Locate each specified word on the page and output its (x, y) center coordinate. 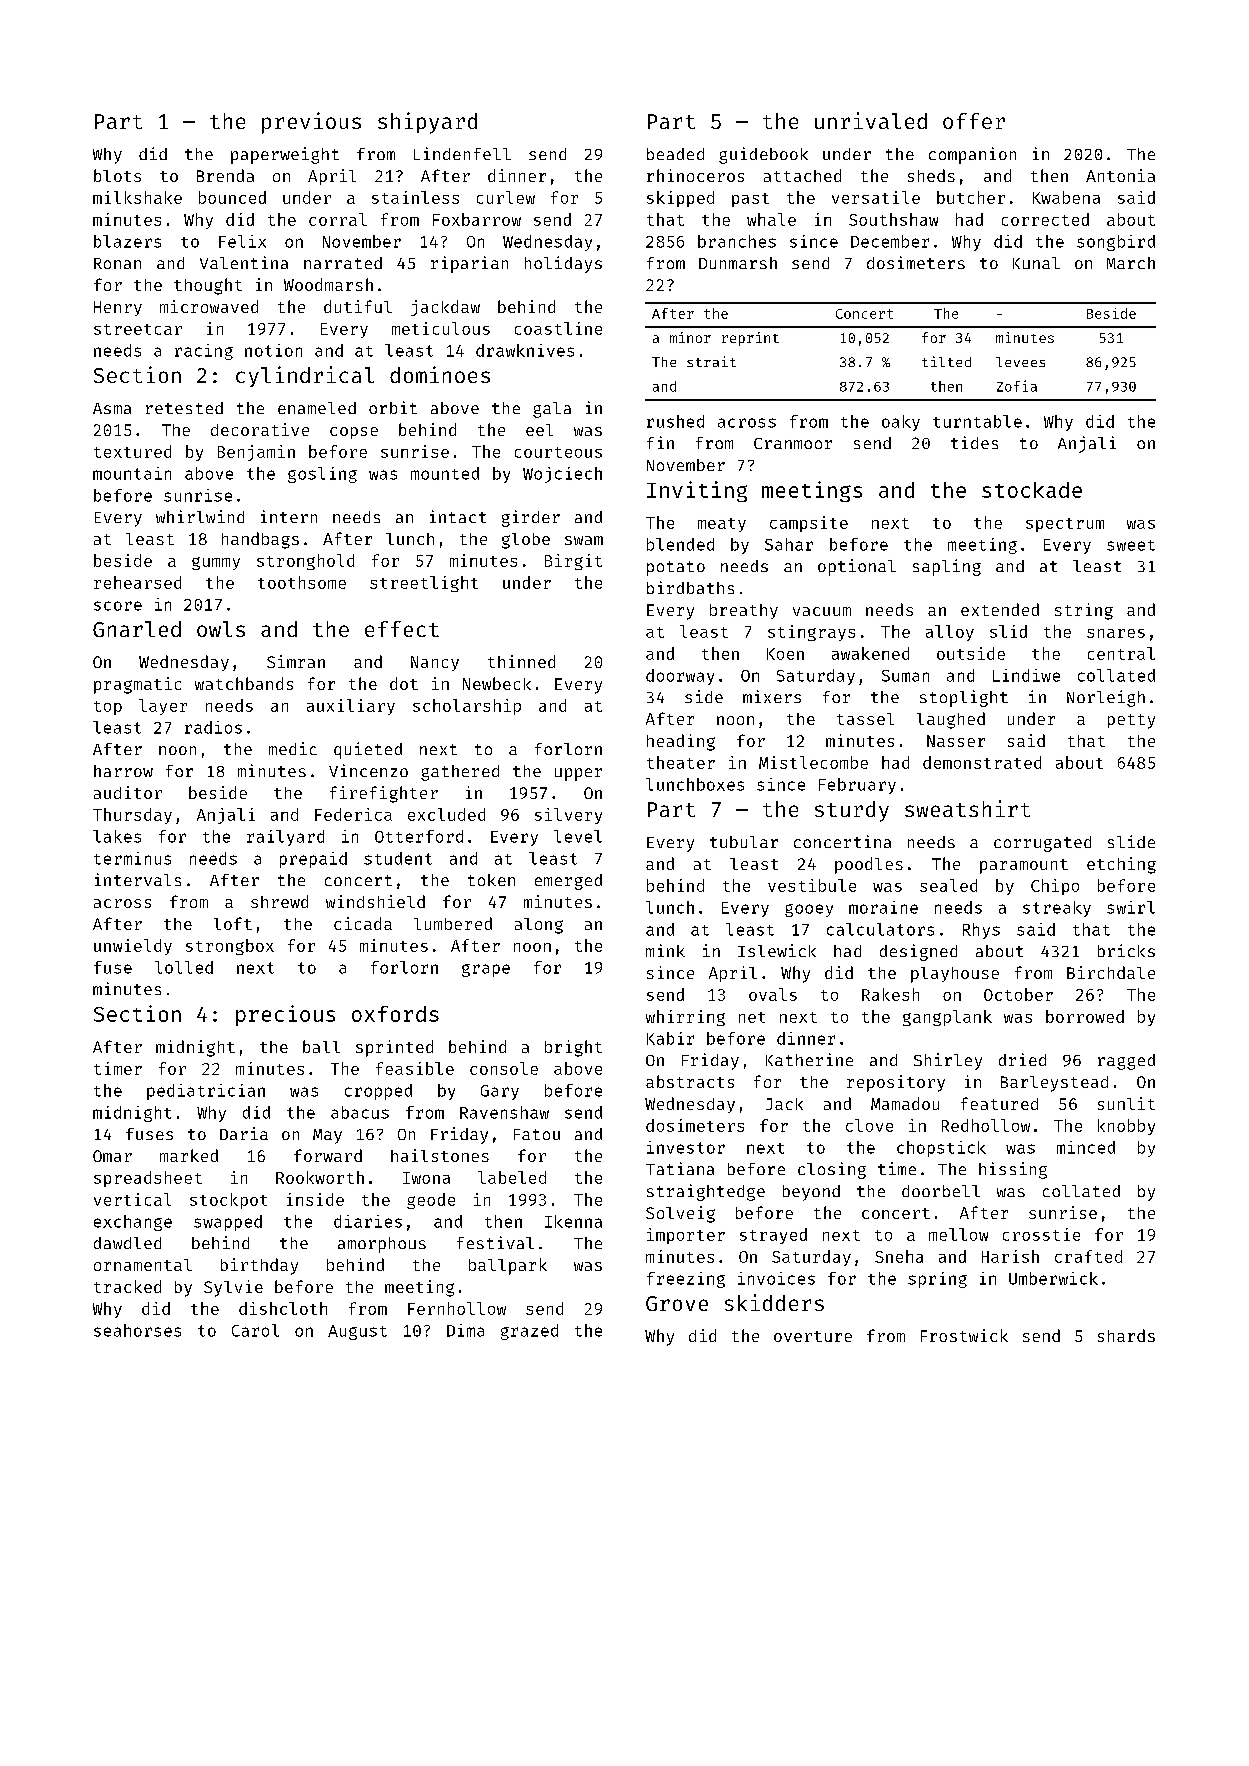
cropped (378, 1092)
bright (573, 1048)
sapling (947, 567)
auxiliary (351, 707)
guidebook (763, 155)
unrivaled (871, 120)
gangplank (947, 1018)
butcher (971, 197)
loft (233, 923)
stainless (415, 197)
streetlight (424, 584)
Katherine (809, 1059)
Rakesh (890, 994)
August (357, 1332)
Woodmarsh (328, 284)
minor (690, 337)
